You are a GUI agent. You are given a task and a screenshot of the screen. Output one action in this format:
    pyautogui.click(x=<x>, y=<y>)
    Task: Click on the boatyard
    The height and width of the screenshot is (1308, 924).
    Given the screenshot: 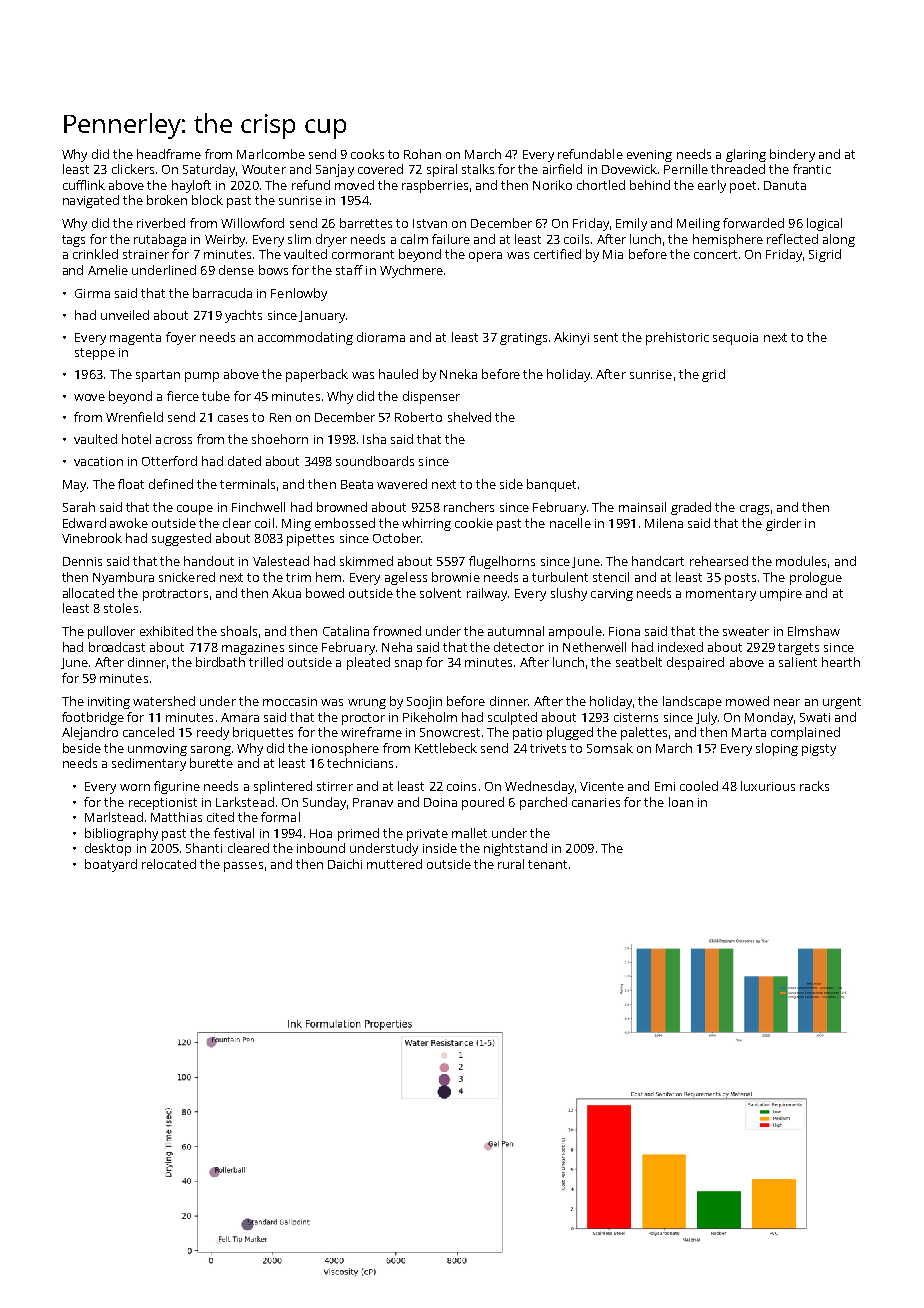 What is the action you would take?
    pyautogui.click(x=111, y=865)
